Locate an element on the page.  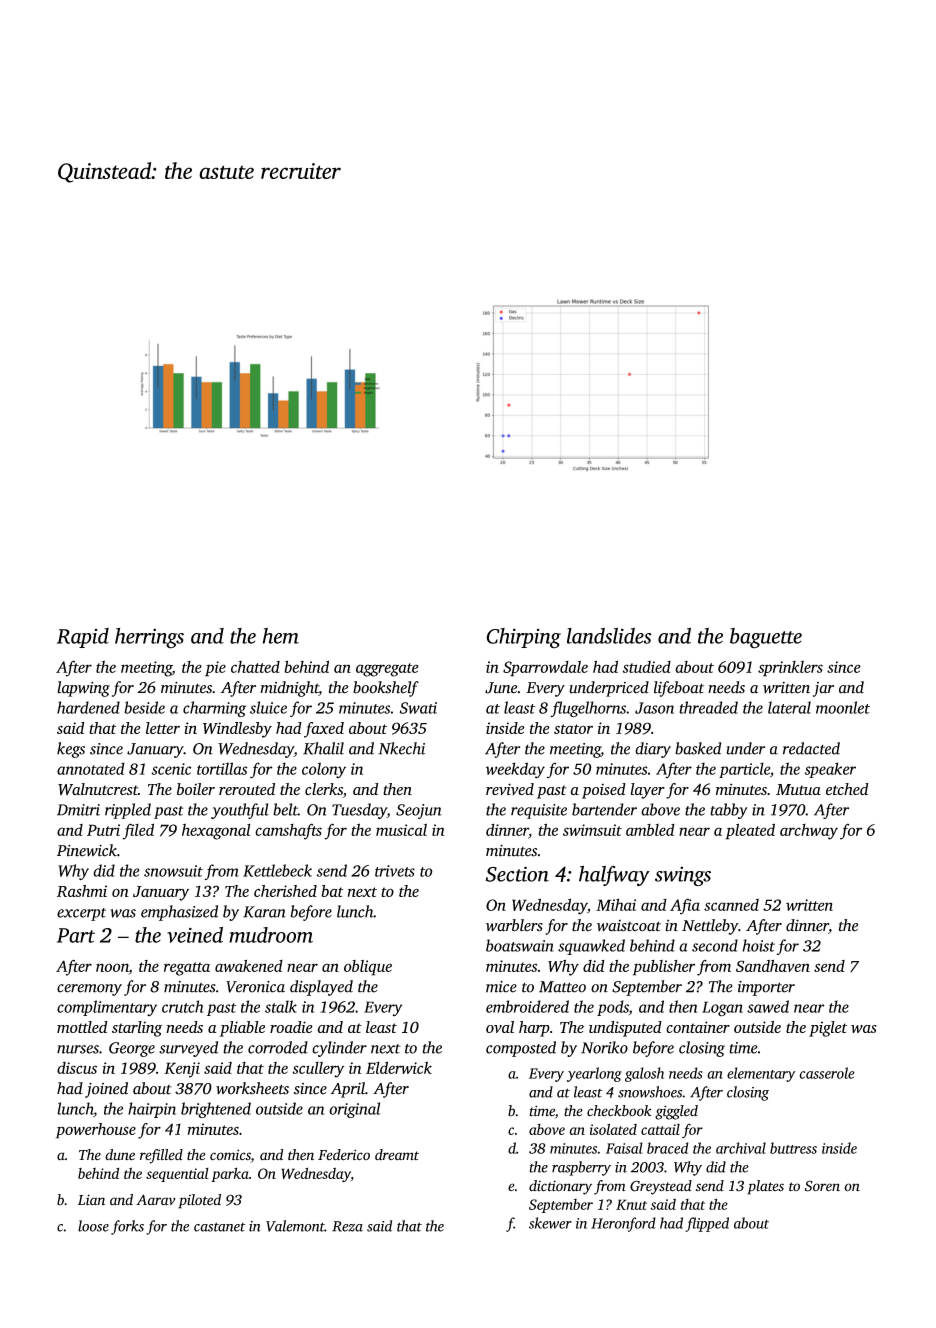
Elderwick is located at coordinates (399, 1067).
